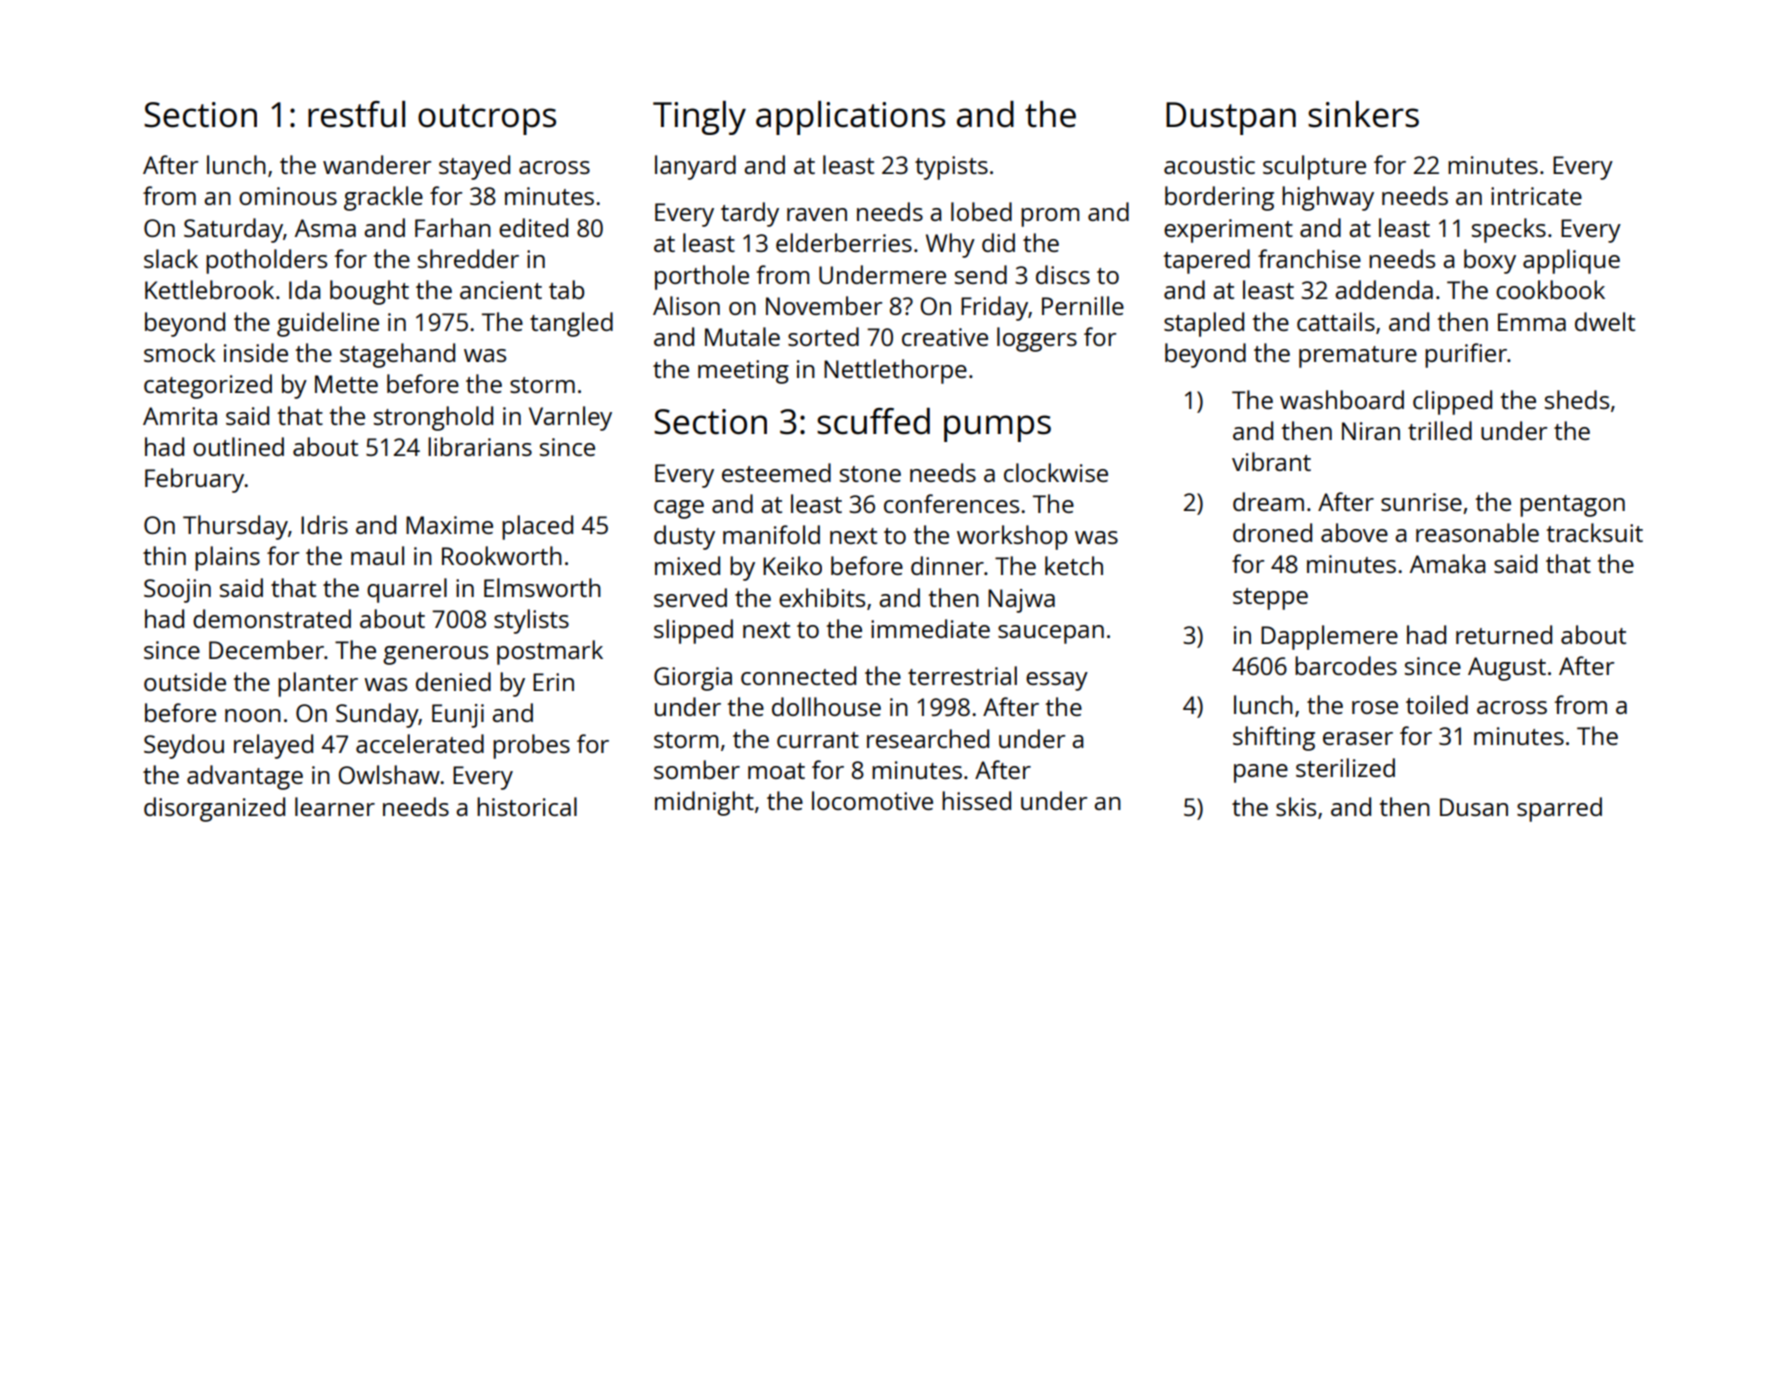 The height and width of the screenshot is (1381, 1787). What do you see at coordinates (356, 114) in the screenshot?
I see `restful` at bounding box center [356, 114].
